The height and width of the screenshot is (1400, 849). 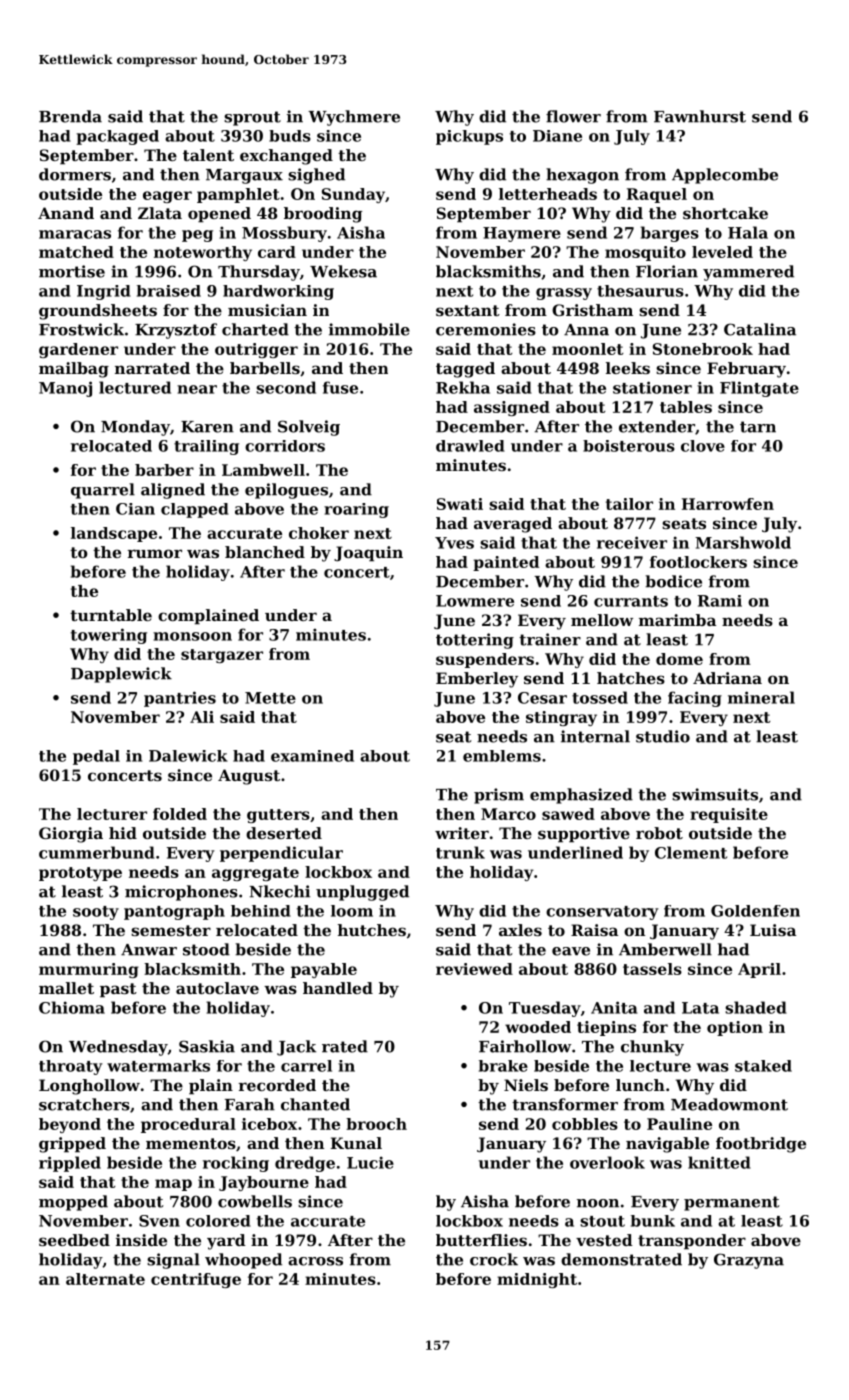 I want to click on mellow, so click(x=602, y=620).
